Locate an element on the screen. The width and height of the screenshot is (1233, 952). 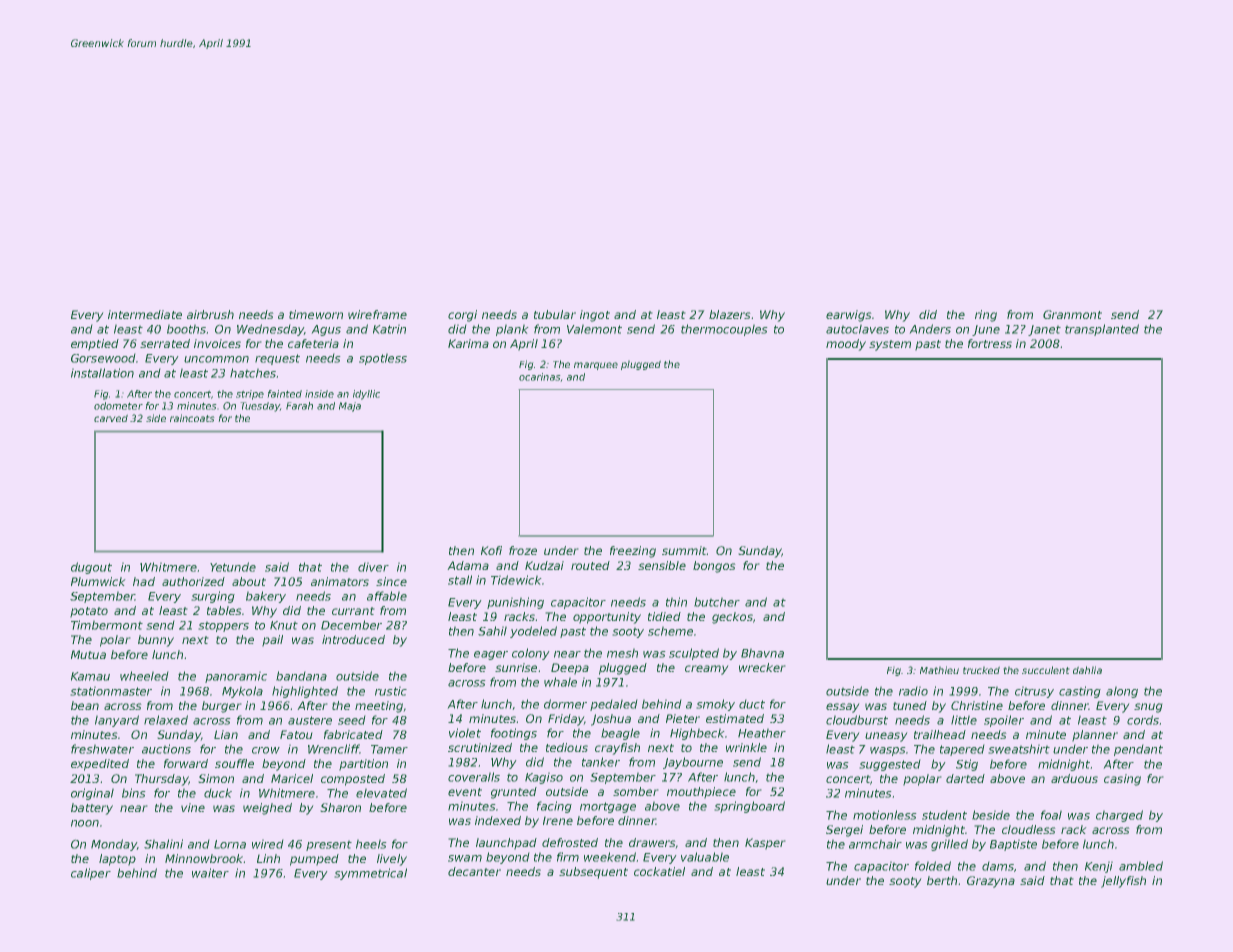
bongos is located at coordinates (714, 567).
